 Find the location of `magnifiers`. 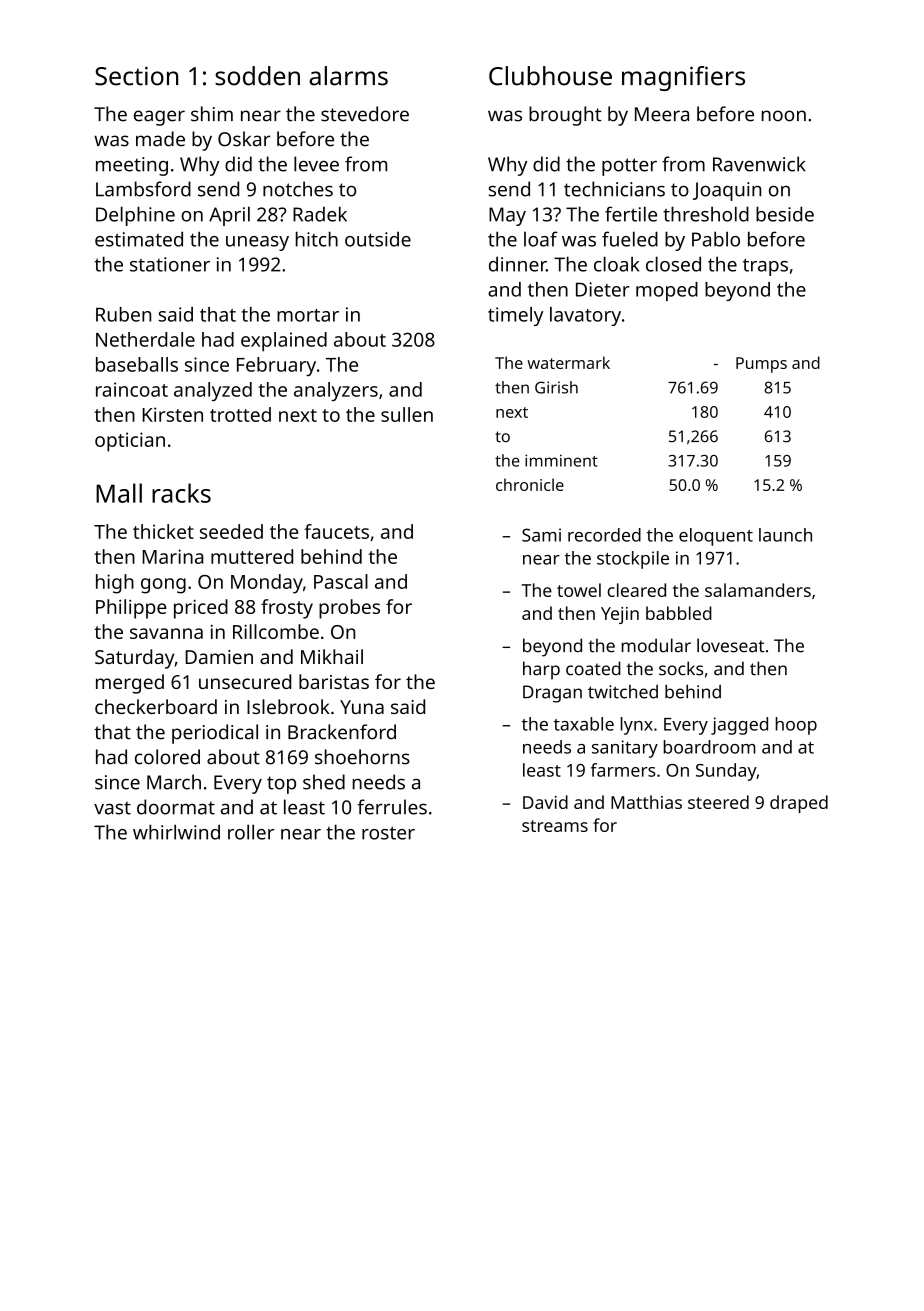

magnifiers is located at coordinates (683, 78).
